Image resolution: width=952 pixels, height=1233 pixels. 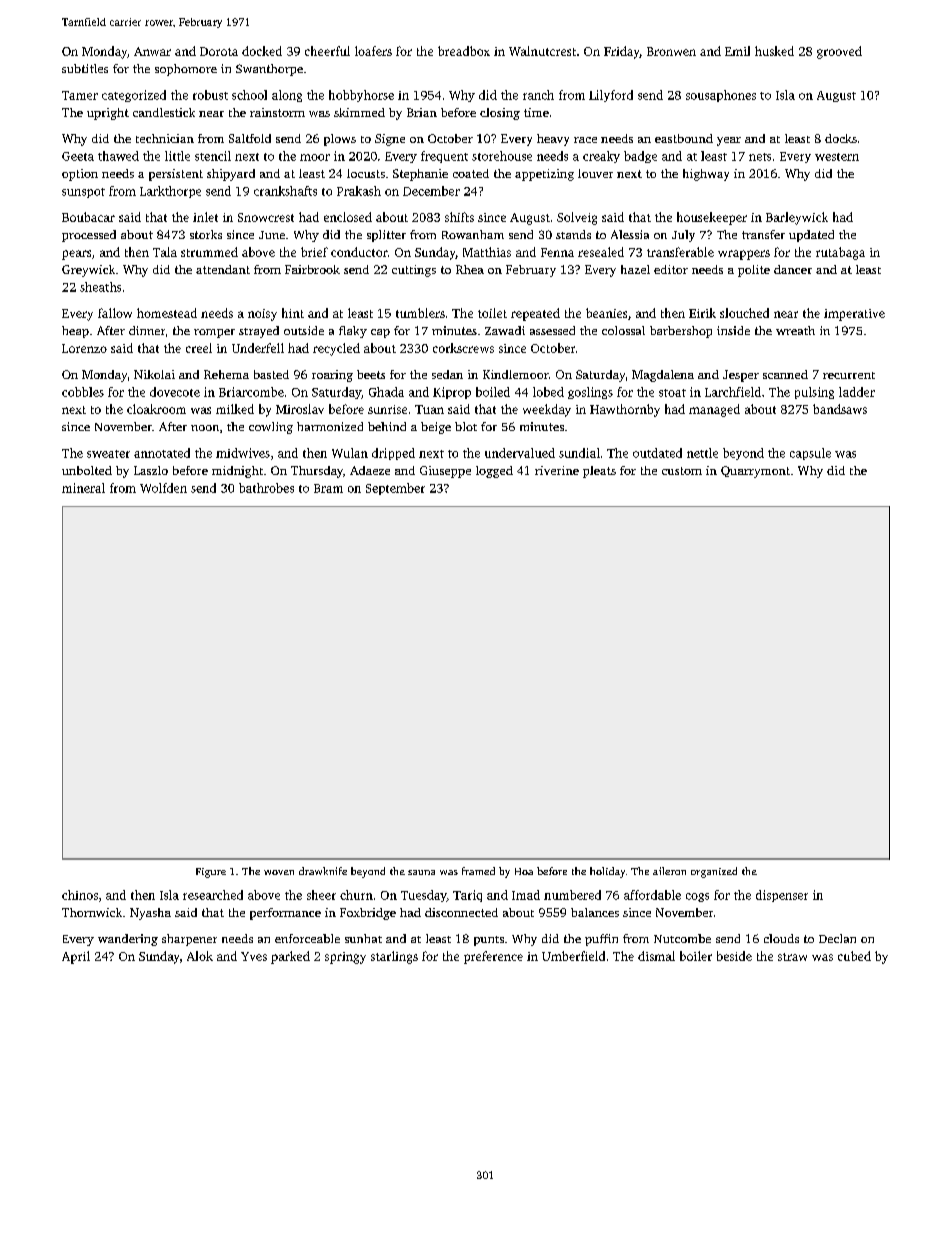 I want to click on sauna, so click(x=421, y=872).
